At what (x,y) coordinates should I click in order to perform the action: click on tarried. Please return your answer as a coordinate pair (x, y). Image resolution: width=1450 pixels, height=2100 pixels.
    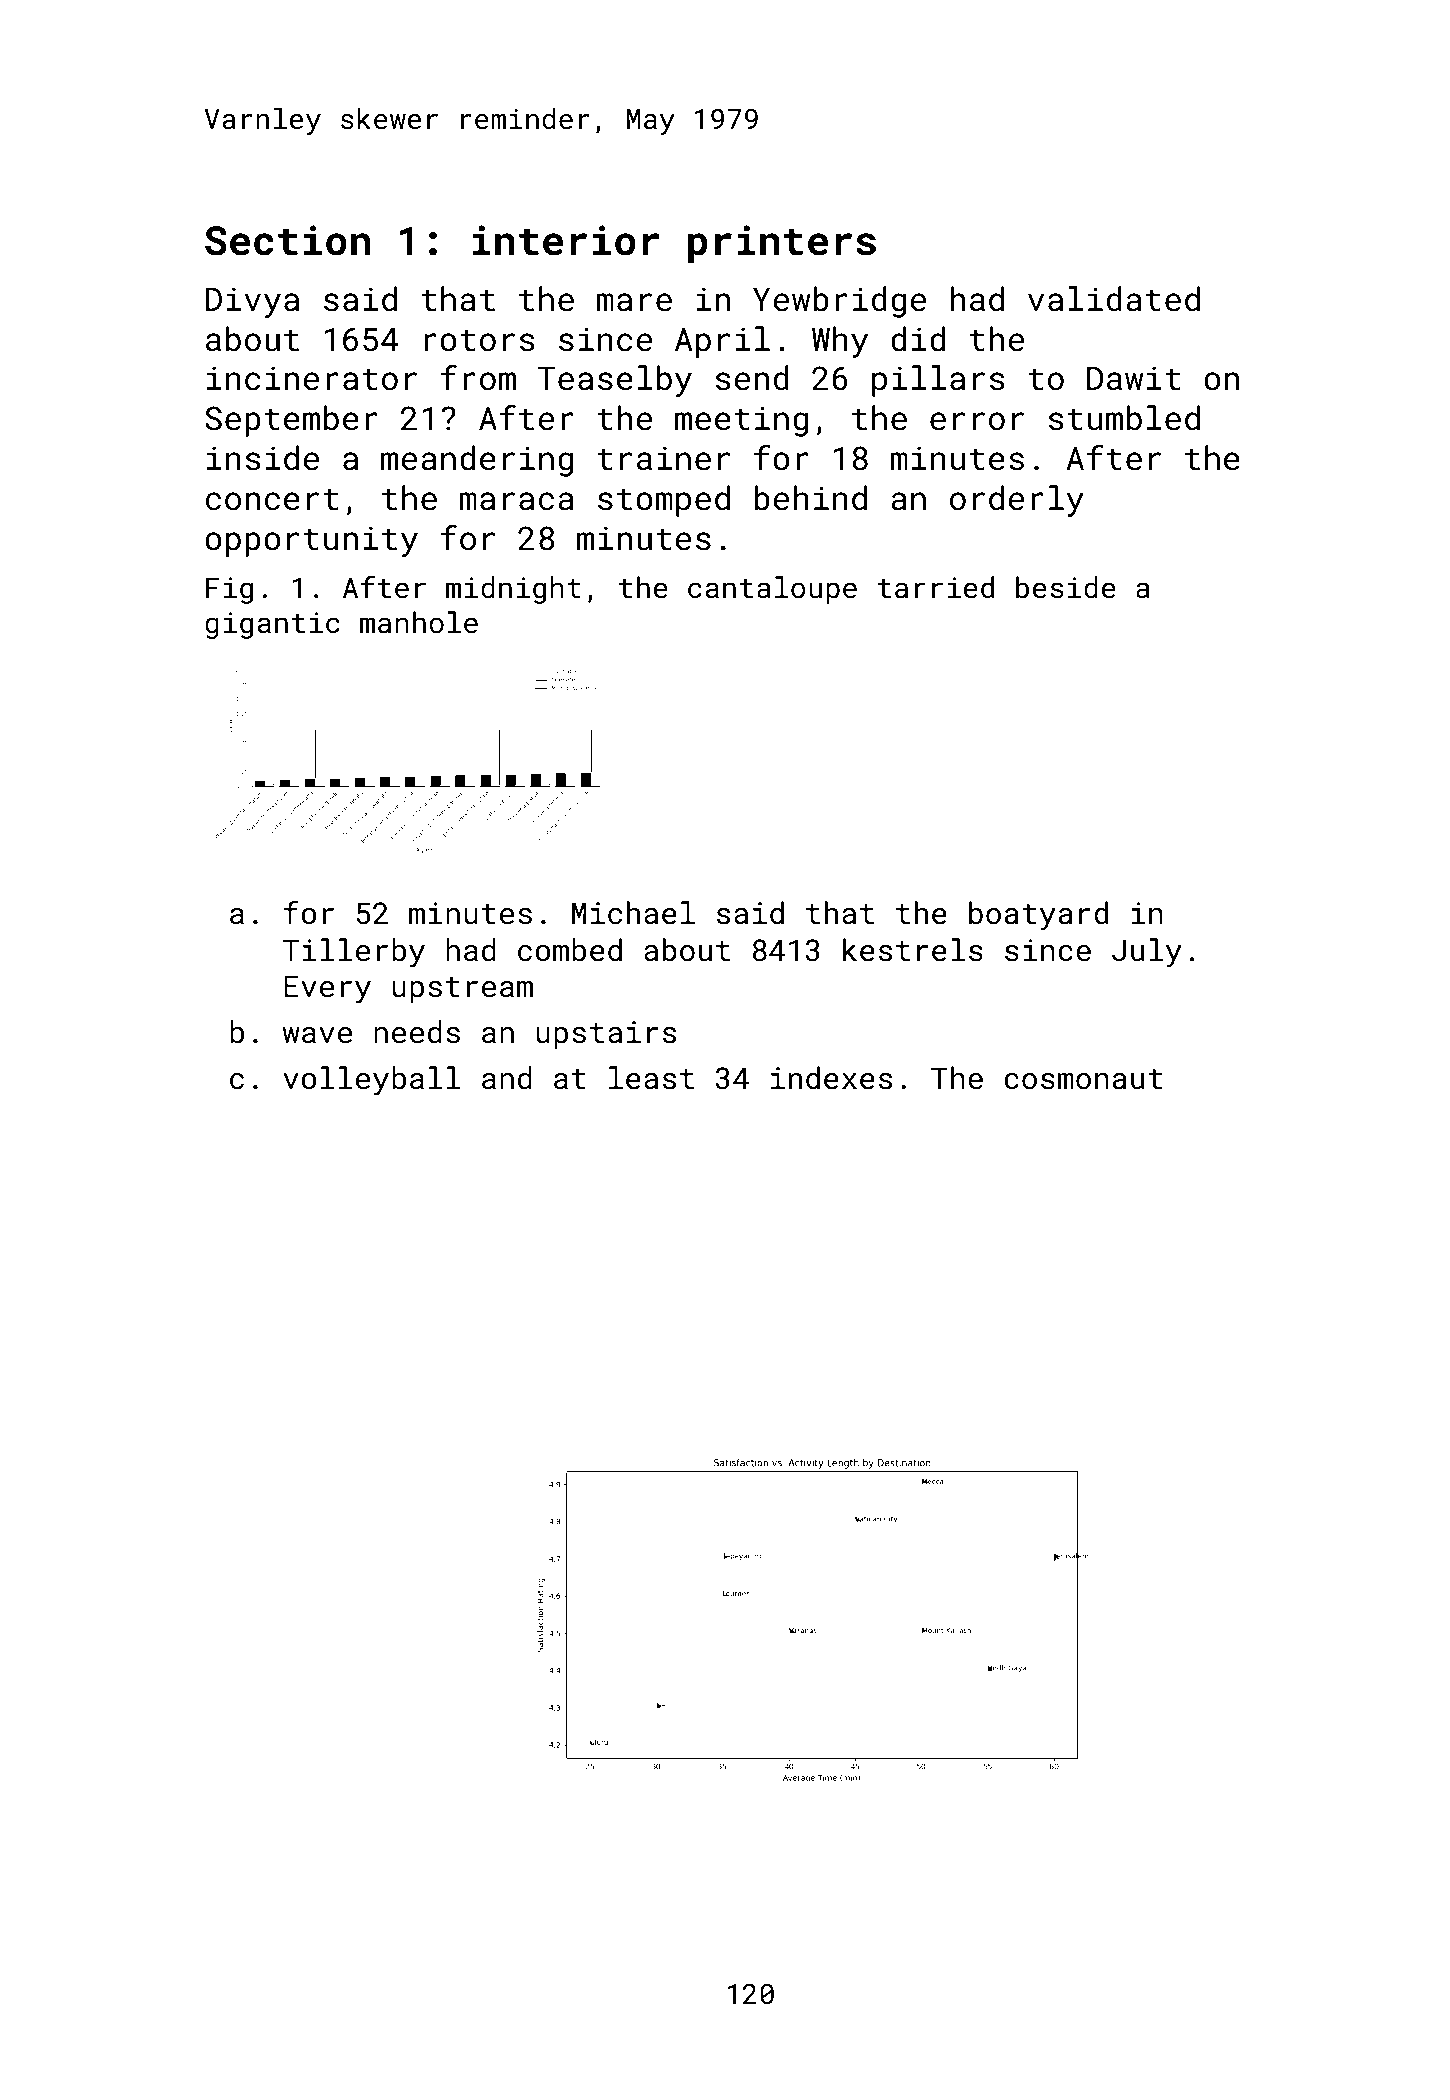
    Looking at the image, I should click on (936, 587).
